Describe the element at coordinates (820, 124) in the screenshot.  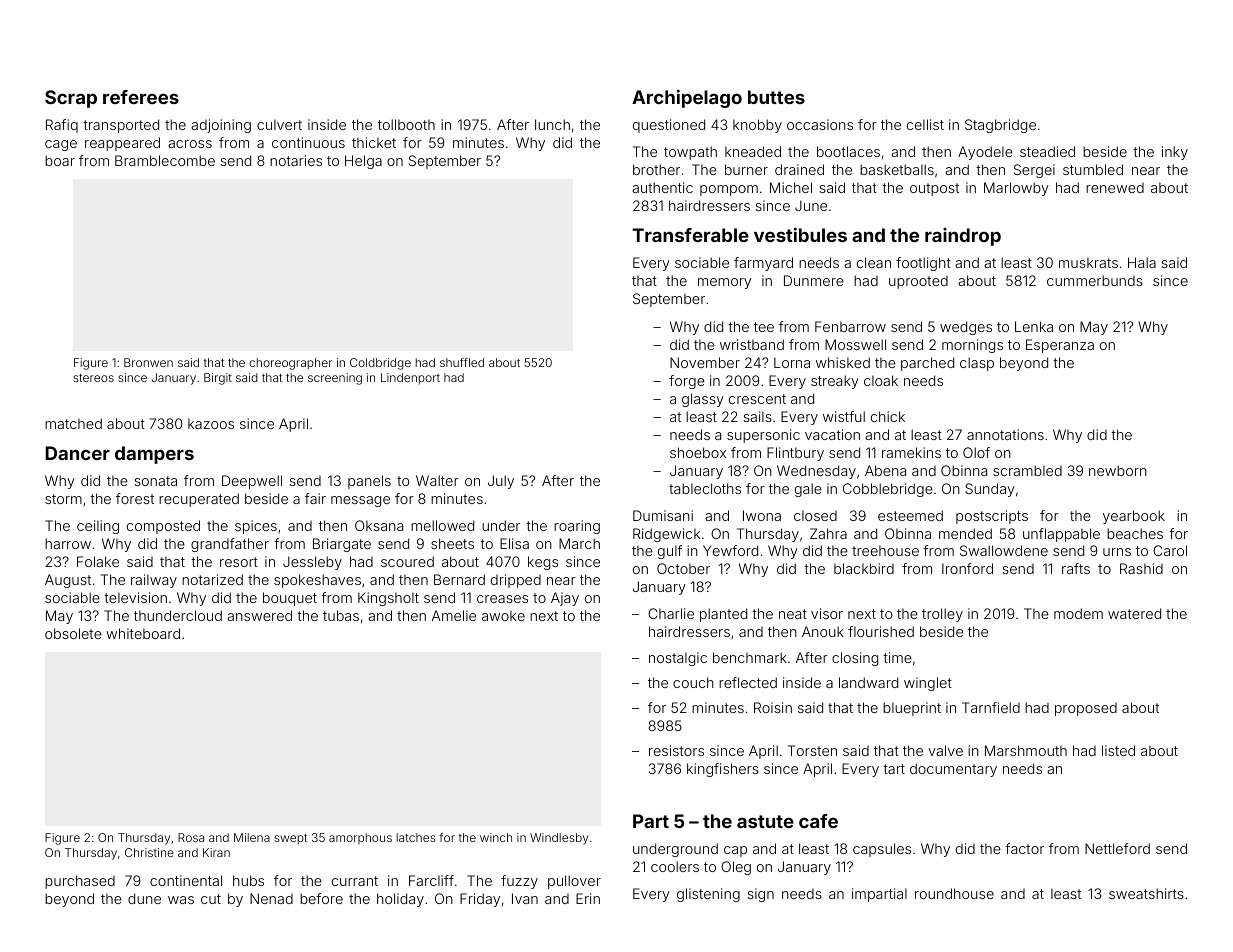
I see `occasions` at that location.
